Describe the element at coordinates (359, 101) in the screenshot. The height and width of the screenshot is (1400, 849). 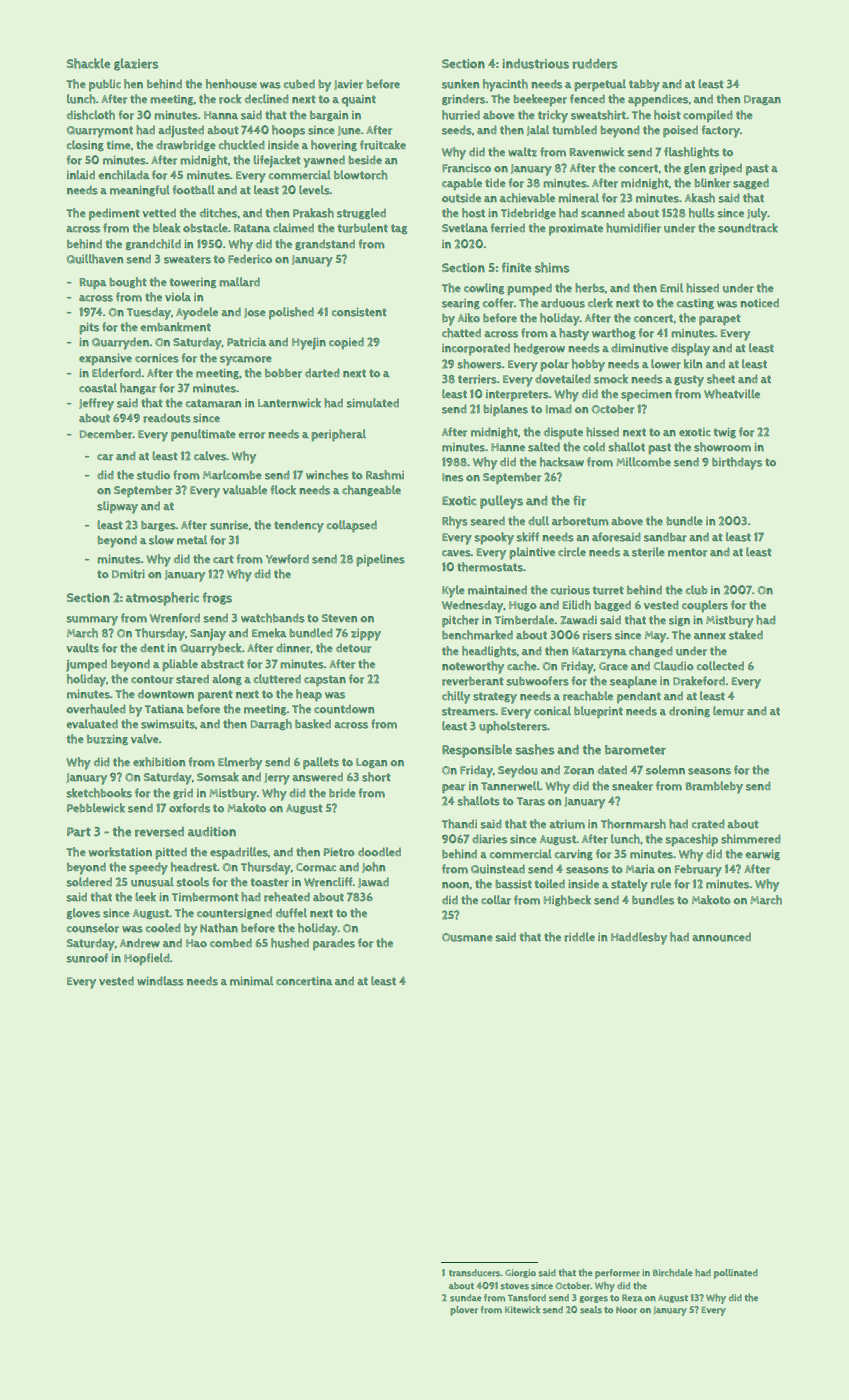
I see `quaint` at that location.
